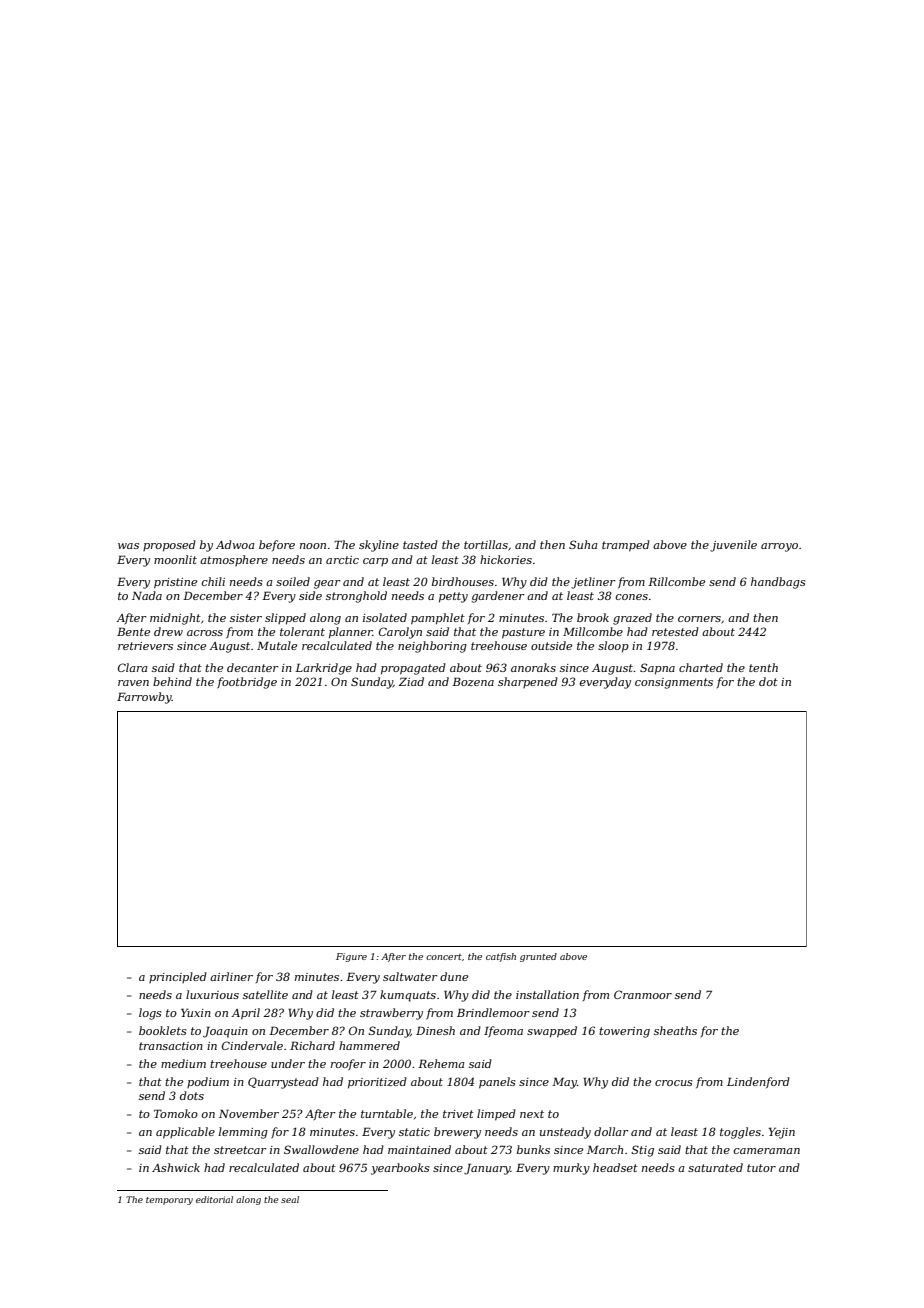 The height and width of the document is (1308, 924). Describe the element at coordinates (231, 976) in the document. I see `airliner` at that location.
